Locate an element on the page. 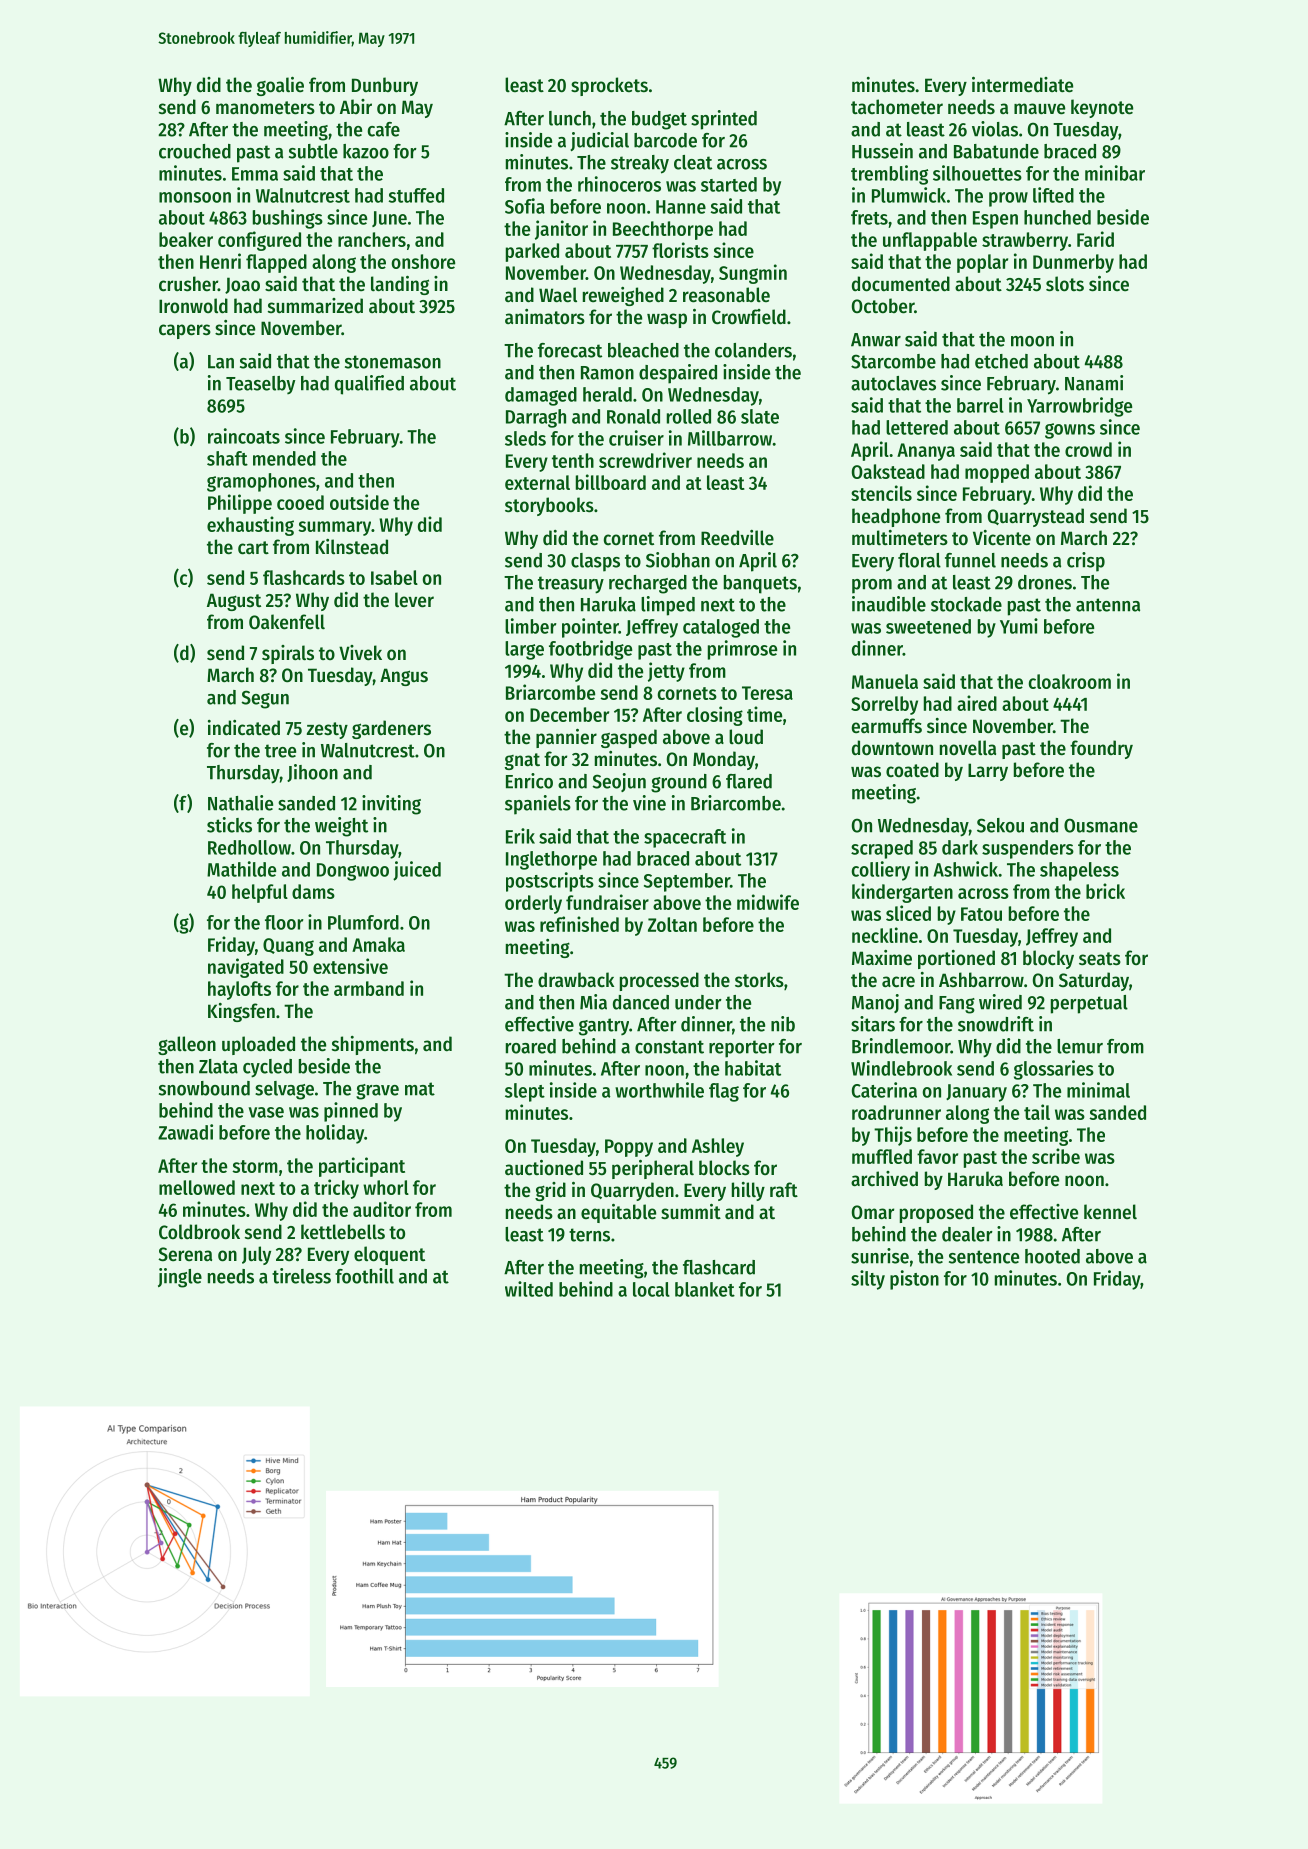  Yarrowbridge is located at coordinates (1079, 407).
